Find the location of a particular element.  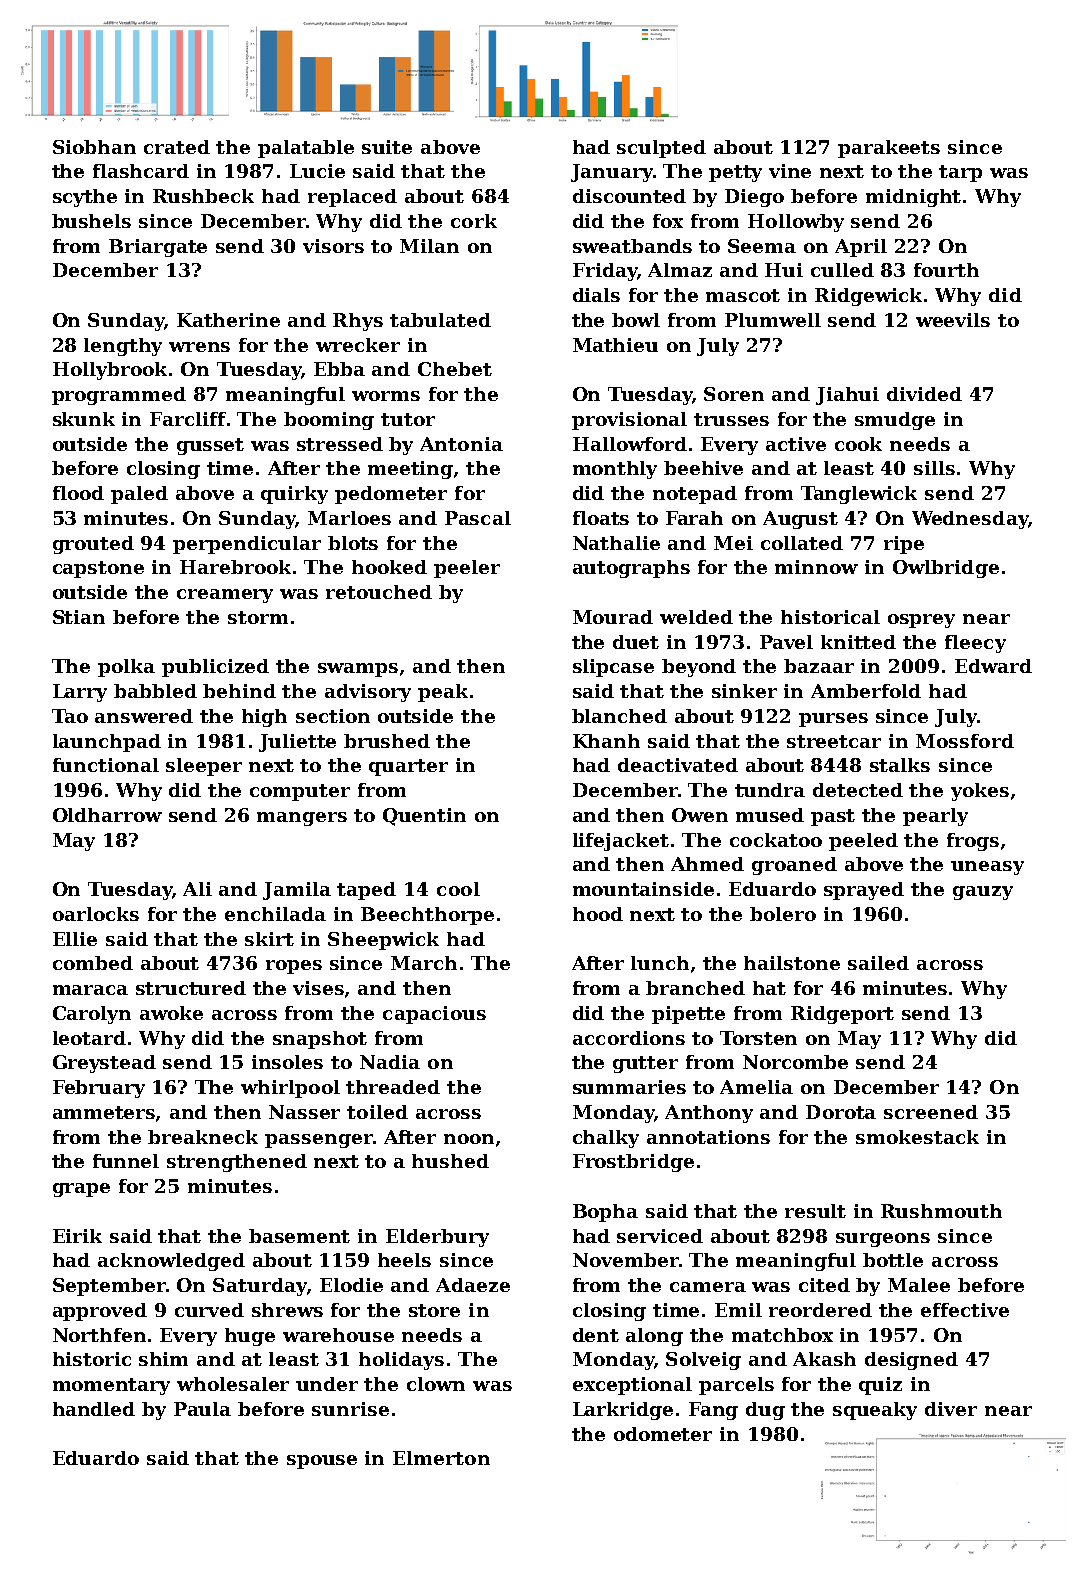

Oldharrow is located at coordinates (107, 815).
